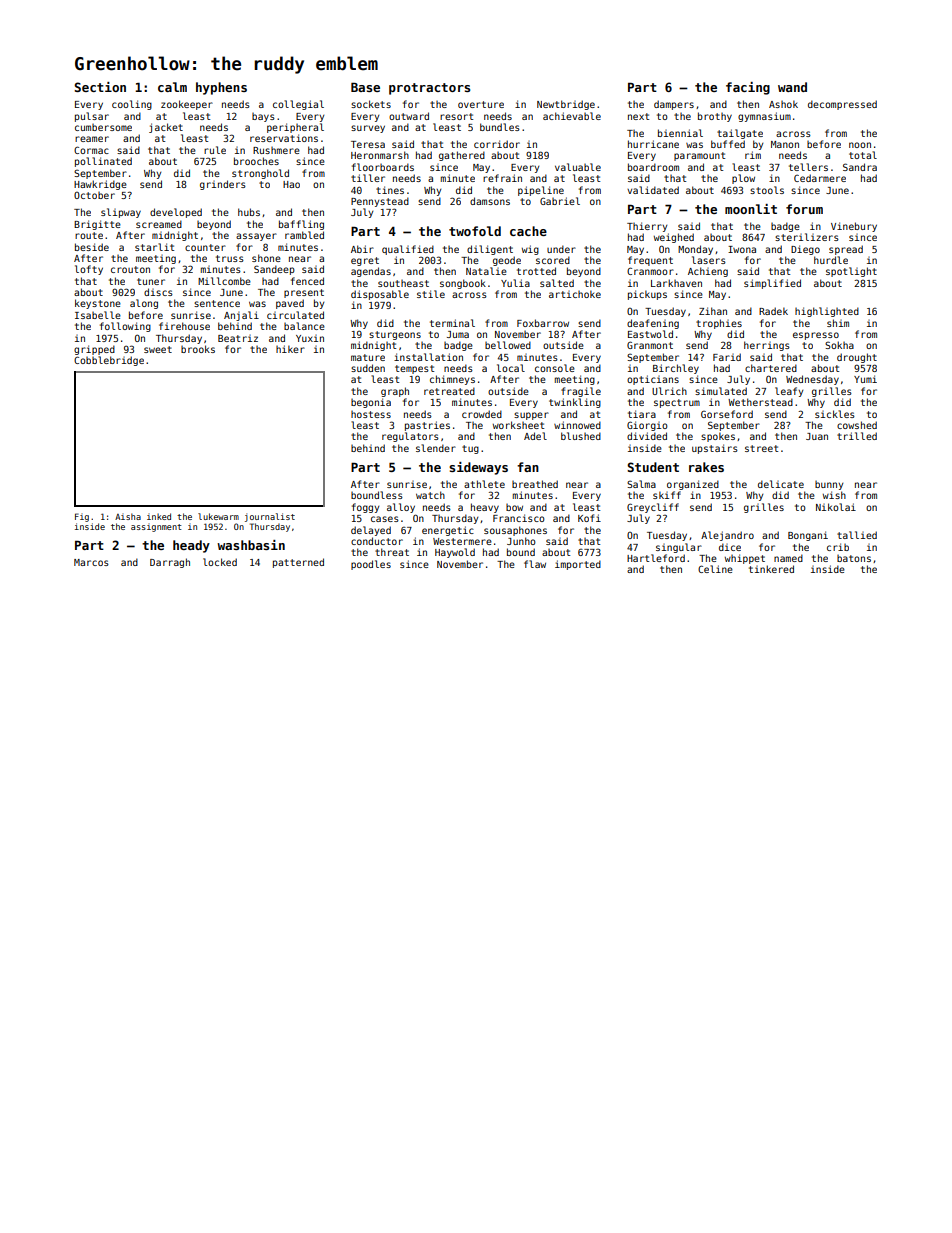 Image resolution: width=952 pixels, height=1233 pixels. What do you see at coordinates (109, 361) in the screenshot?
I see `Cobblebridge` at bounding box center [109, 361].
